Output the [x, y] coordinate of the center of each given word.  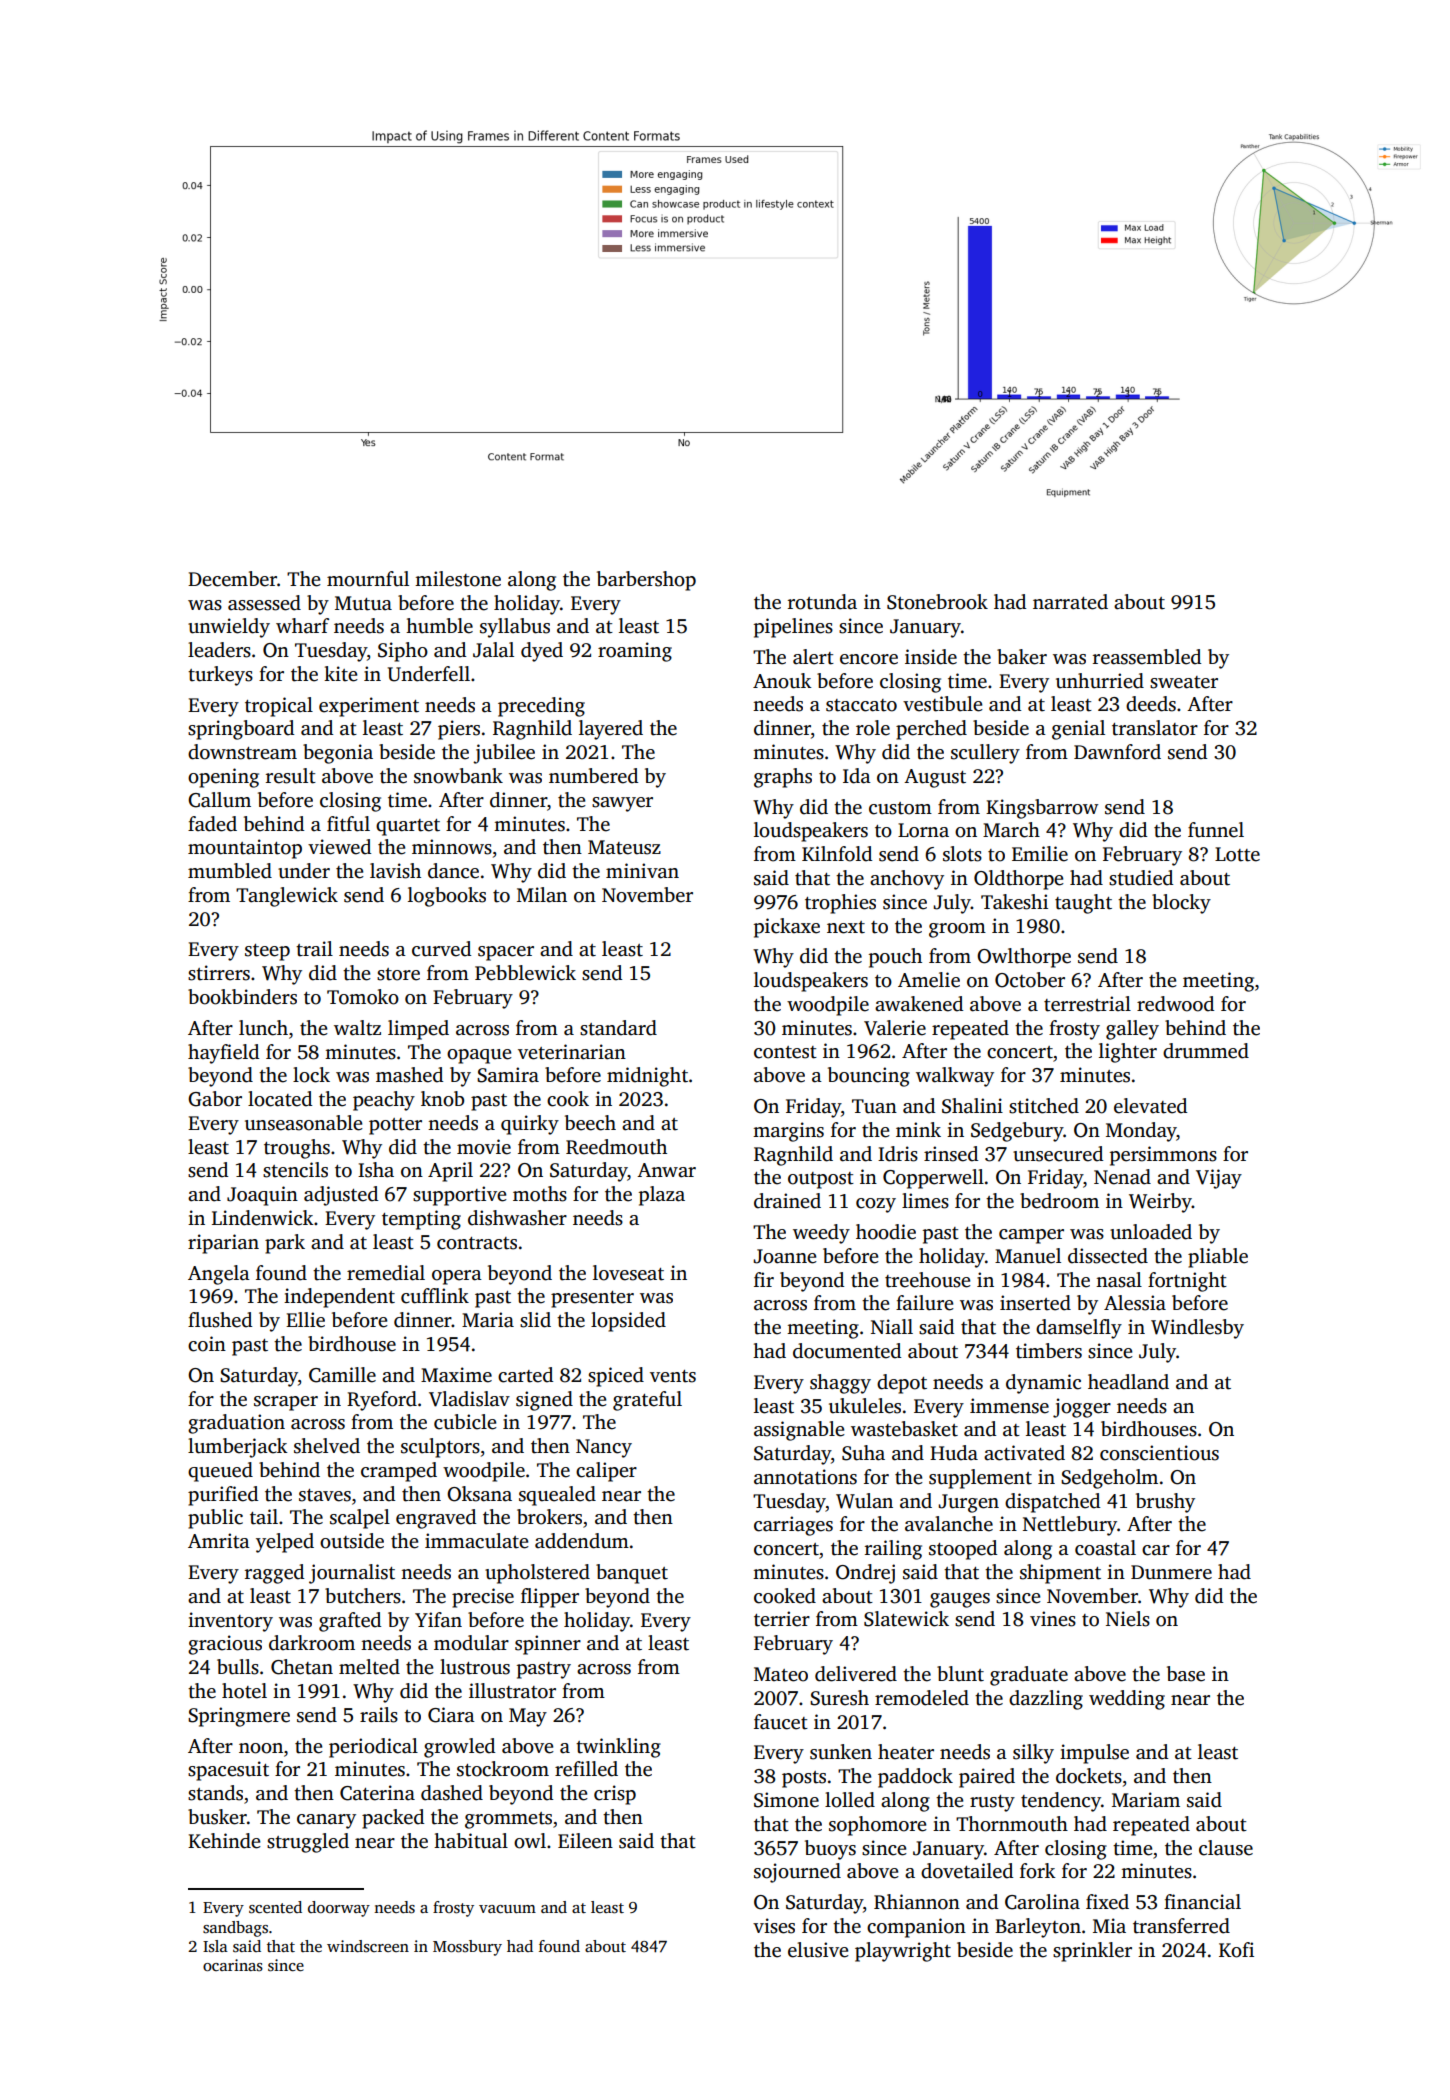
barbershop [646, 581]
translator [1155, 728]
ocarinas [233, 1965]
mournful [368, 579]
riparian [223, 1244]
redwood [1175, 1004]
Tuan [874, 1106]
